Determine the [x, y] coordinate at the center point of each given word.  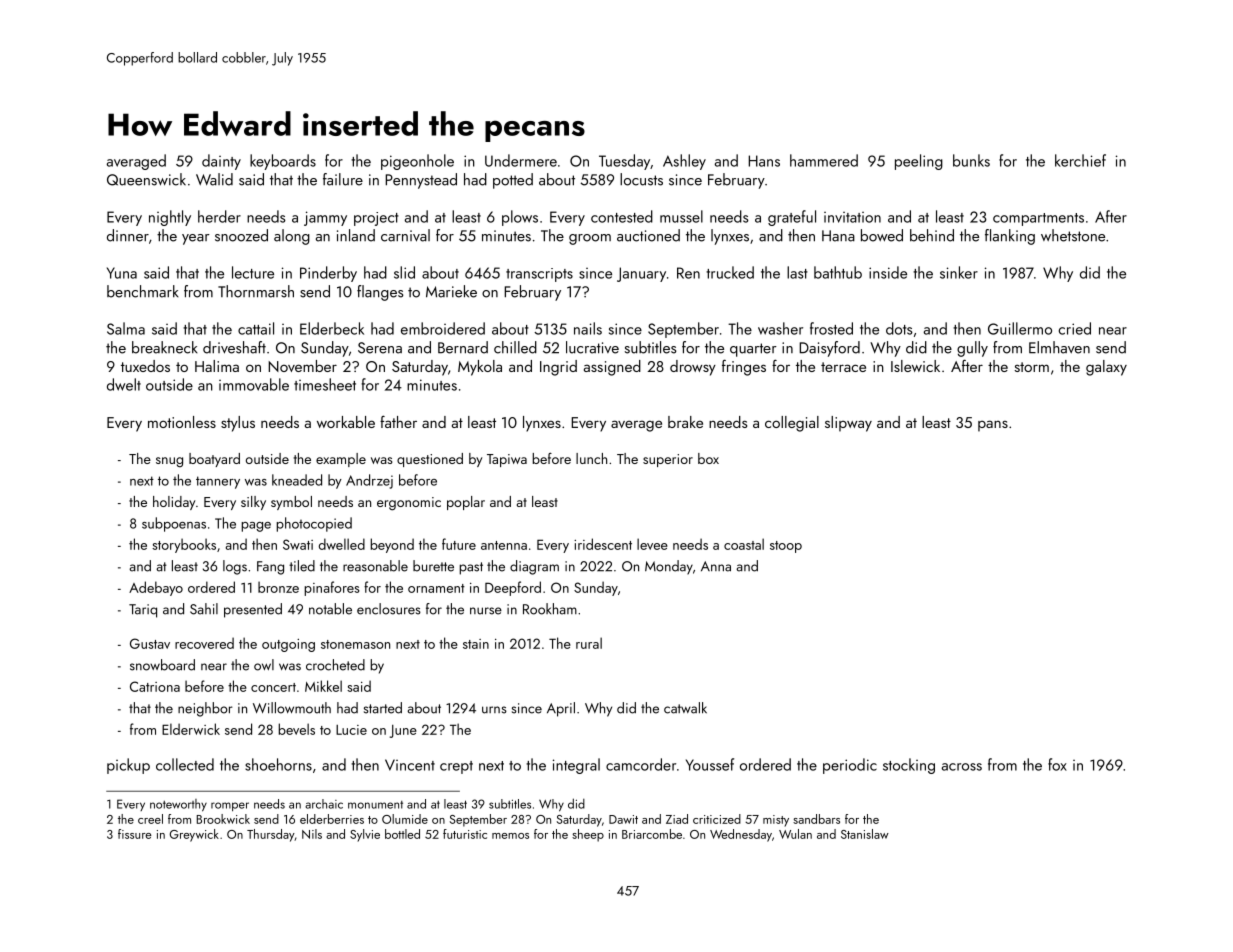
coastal [744, 544]
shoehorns [278, 764]
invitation [852, 217]
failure [343, 179]
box [708, 458]
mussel [681, 216]
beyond [392, 545]
